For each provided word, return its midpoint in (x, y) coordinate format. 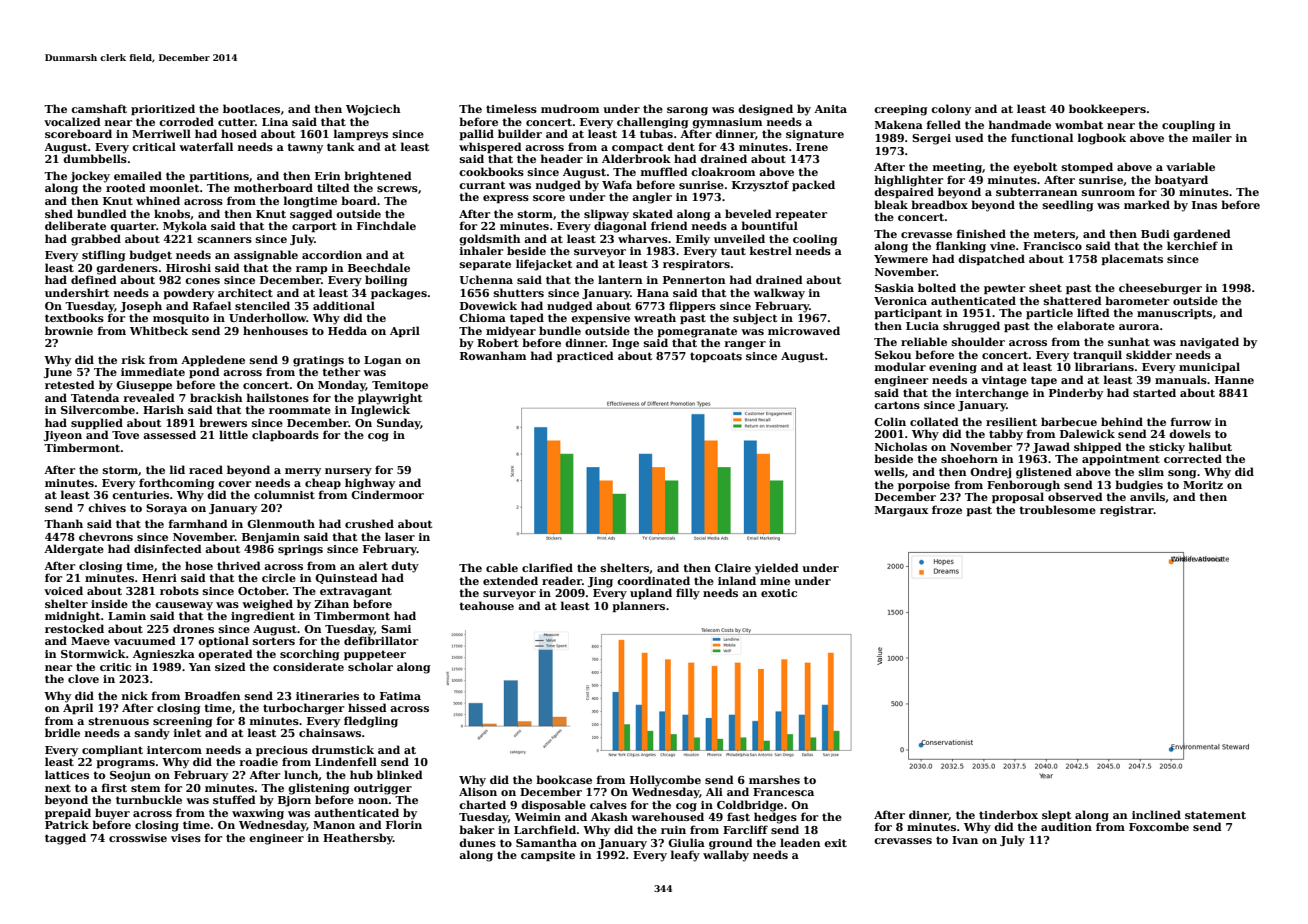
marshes (774, 779)
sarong (687, 111)
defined (94, 279)
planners (638, 606)
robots (179, 590)
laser (400, 536)
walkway (779, 294)
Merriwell (161, 133)
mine (775, 581)
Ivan (965, 840)
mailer (1212, 137)
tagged (65, 839)
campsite (548, 856)
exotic (779, 593)
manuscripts (1174, 314)
